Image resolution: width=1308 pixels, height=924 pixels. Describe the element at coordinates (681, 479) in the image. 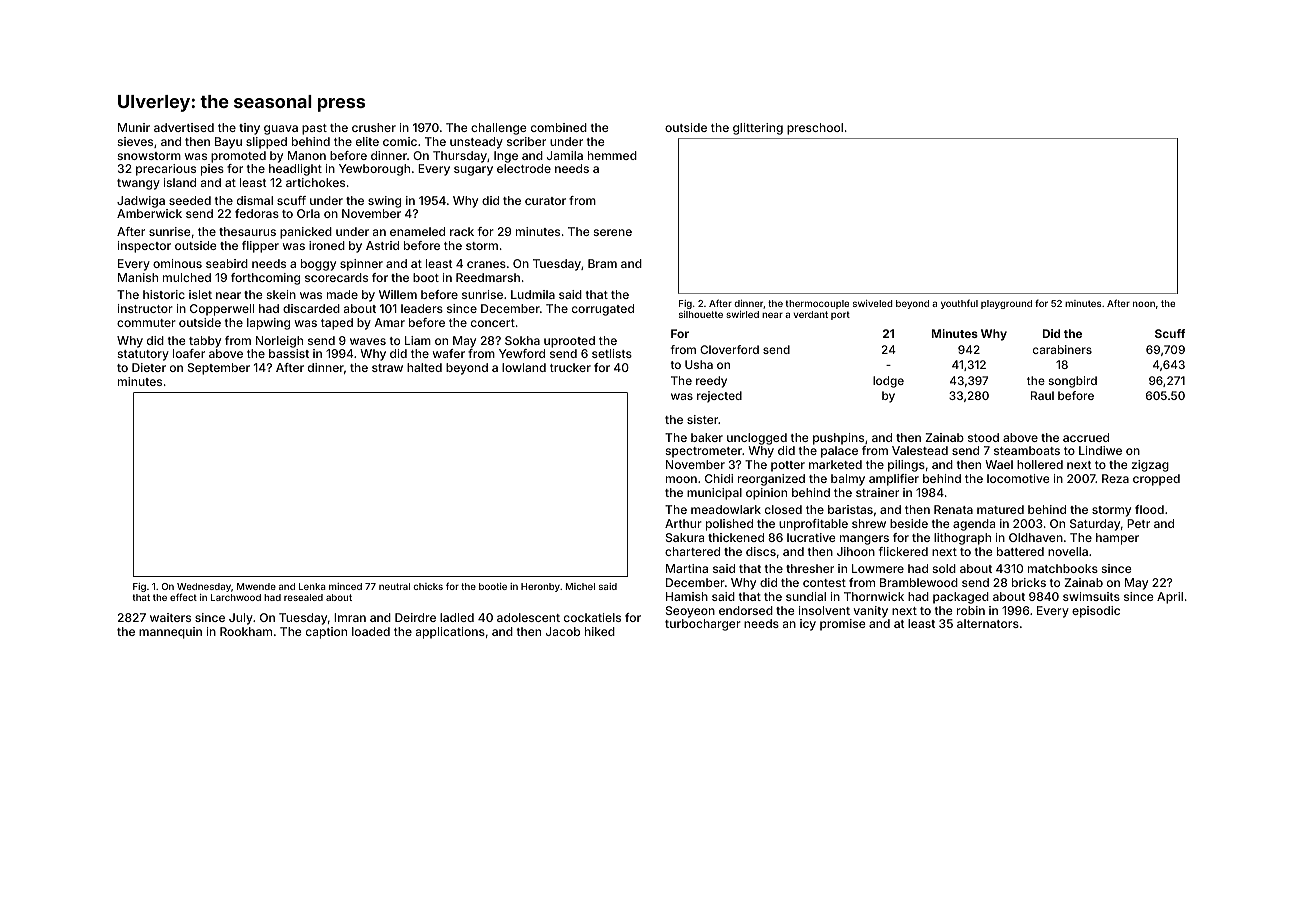

I see `moon` at that location.
